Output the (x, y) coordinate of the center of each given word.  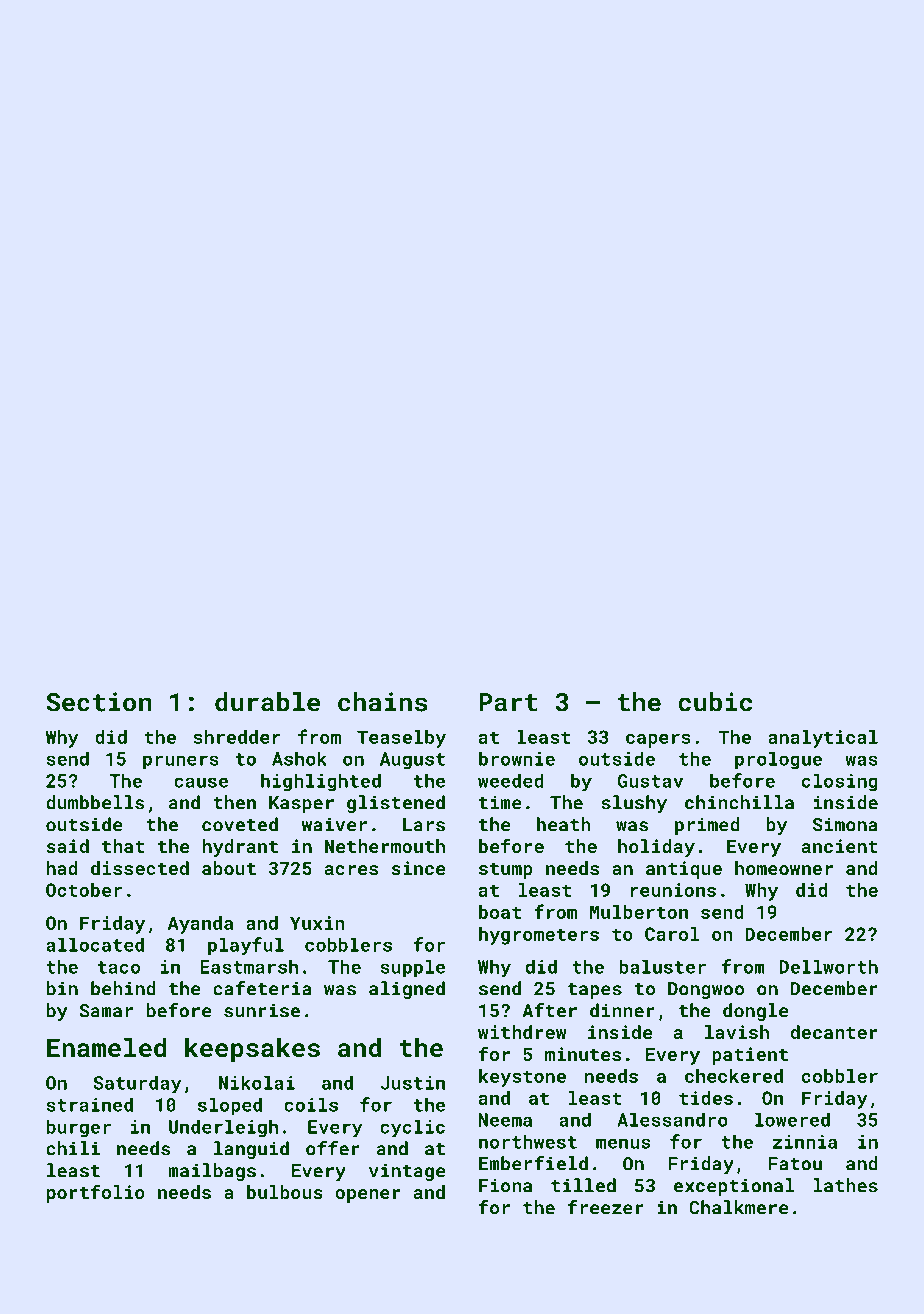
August (412, 761)
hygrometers (539, 936)
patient (750, 1056)
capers (658, 741)
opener (368, 1196)
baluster (662, 966)
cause (201, 782)
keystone (522, 1078)
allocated (95, 944)
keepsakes (252, 1050)
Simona (845, 824)
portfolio (96, 1193)
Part (508, 702)
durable (267, 702)
